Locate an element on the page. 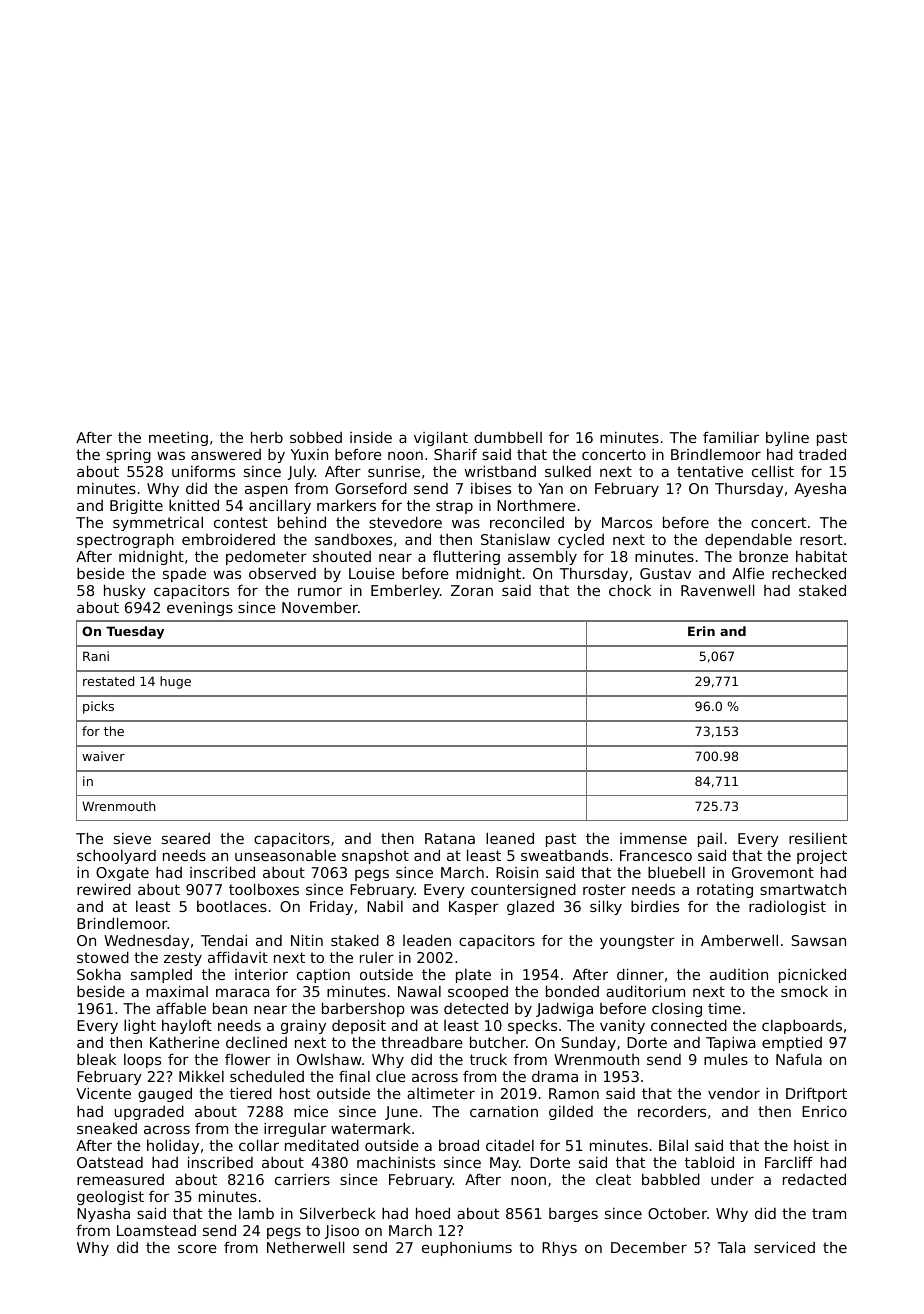  chock is located at coordinates (630, 590).
